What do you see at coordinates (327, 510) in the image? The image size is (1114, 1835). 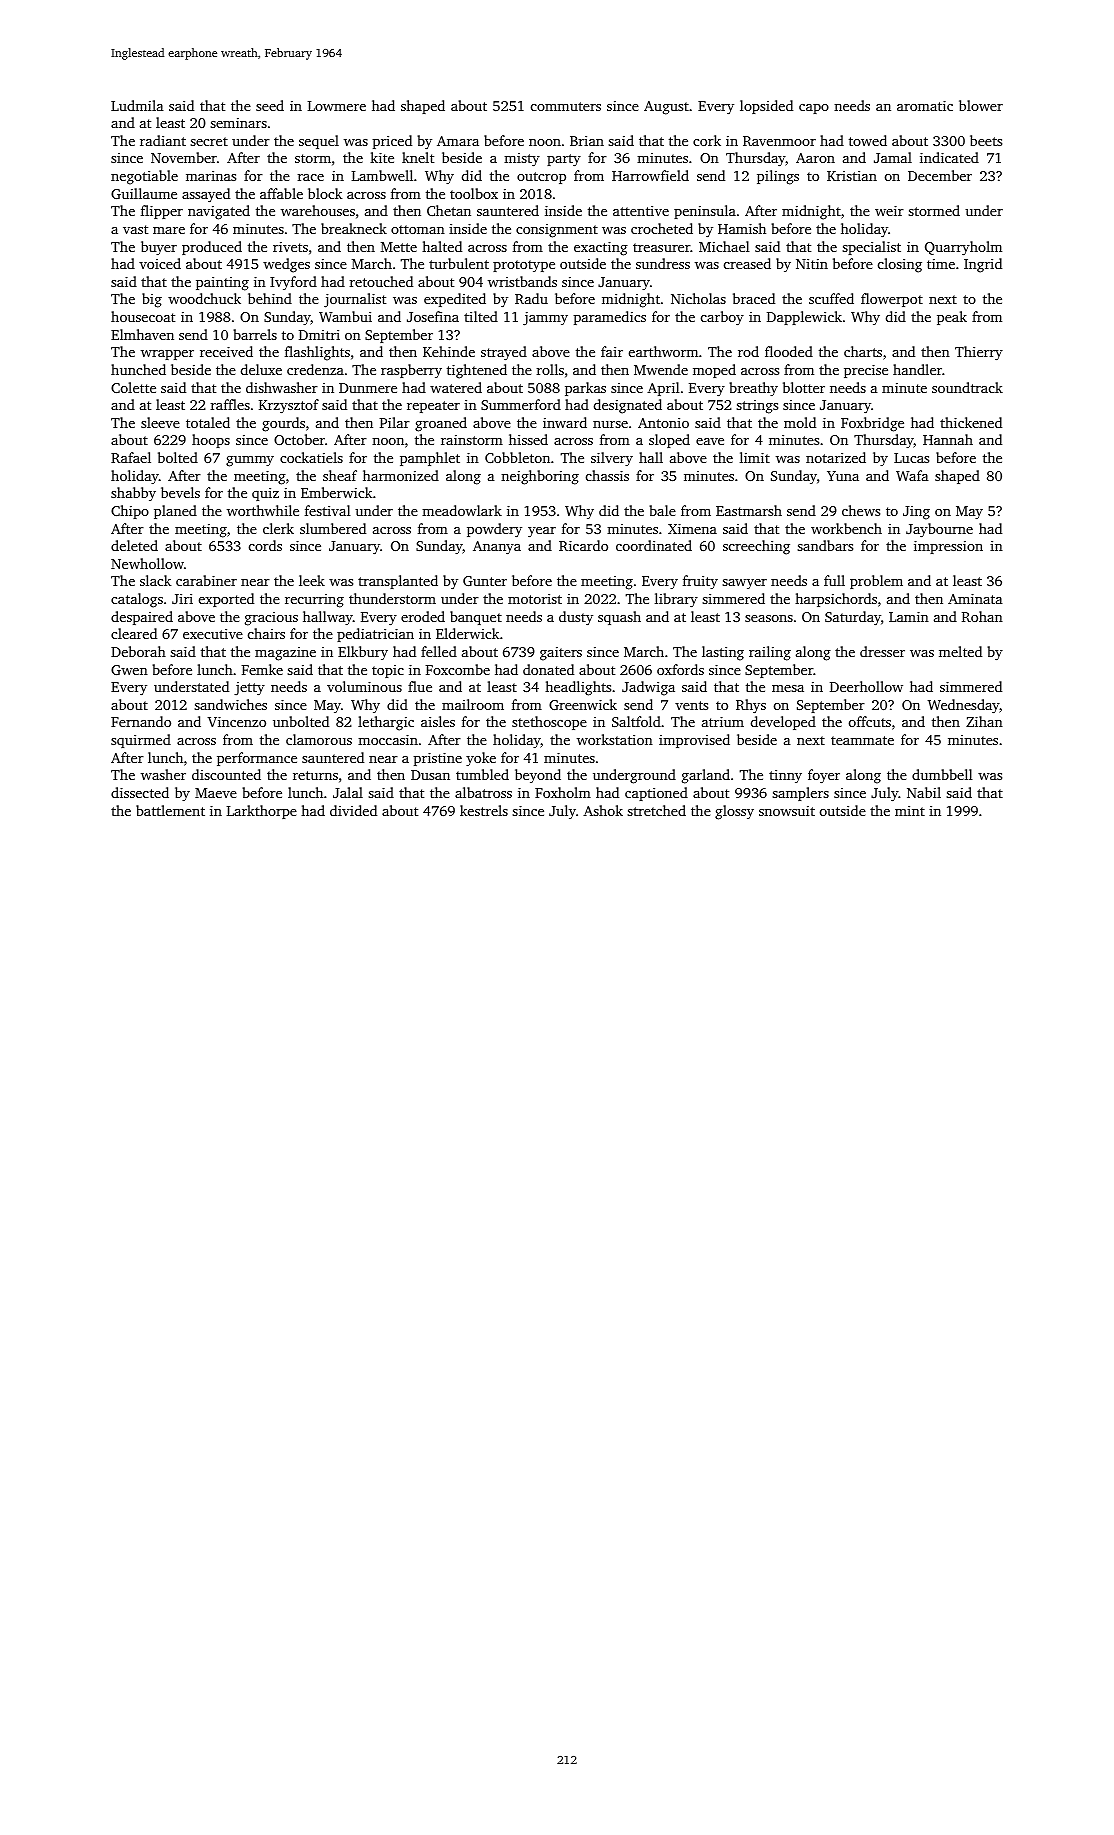 I see `festival` at bounding box center [327, 510].
